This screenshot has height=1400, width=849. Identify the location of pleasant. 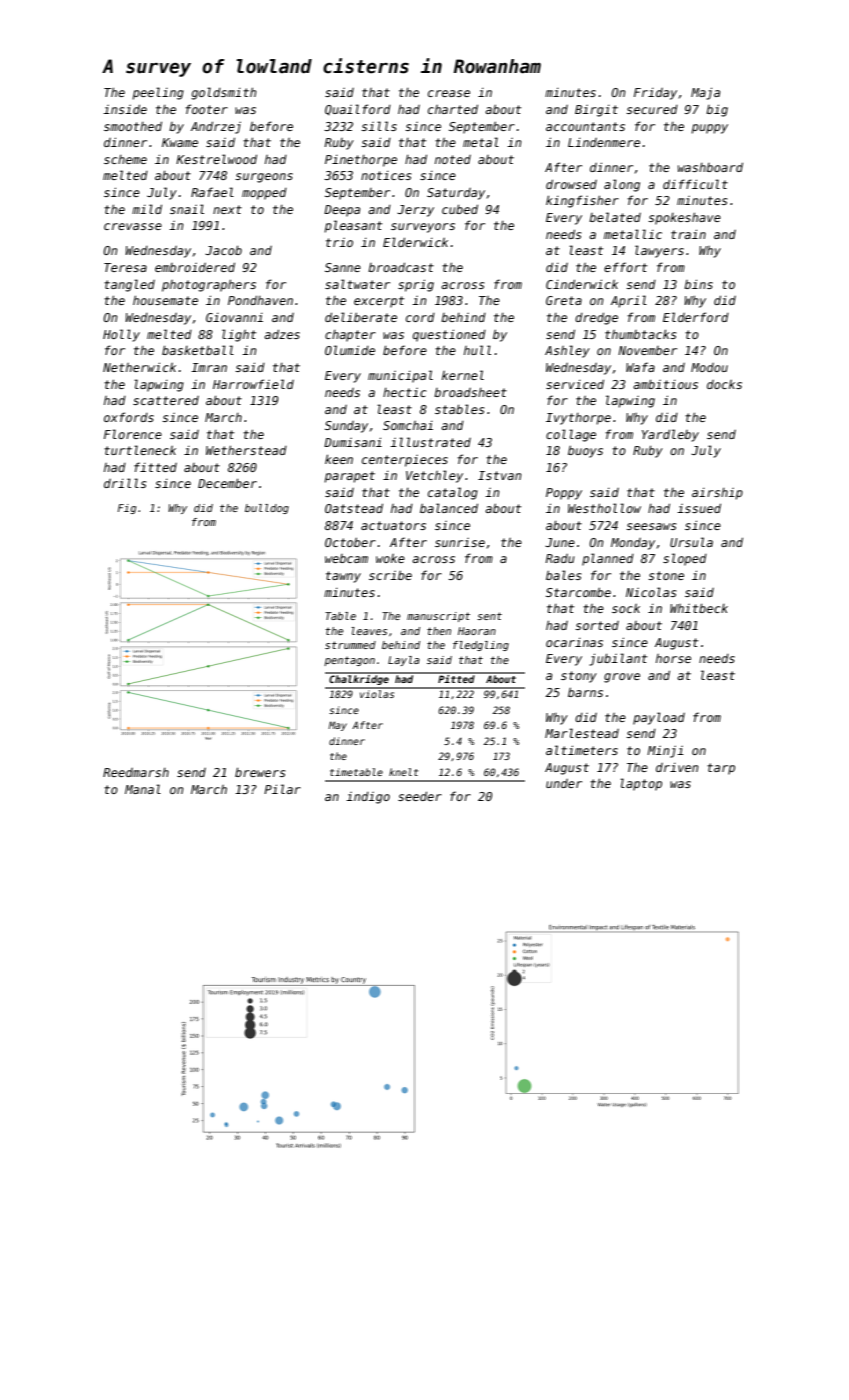
(353, 226).
